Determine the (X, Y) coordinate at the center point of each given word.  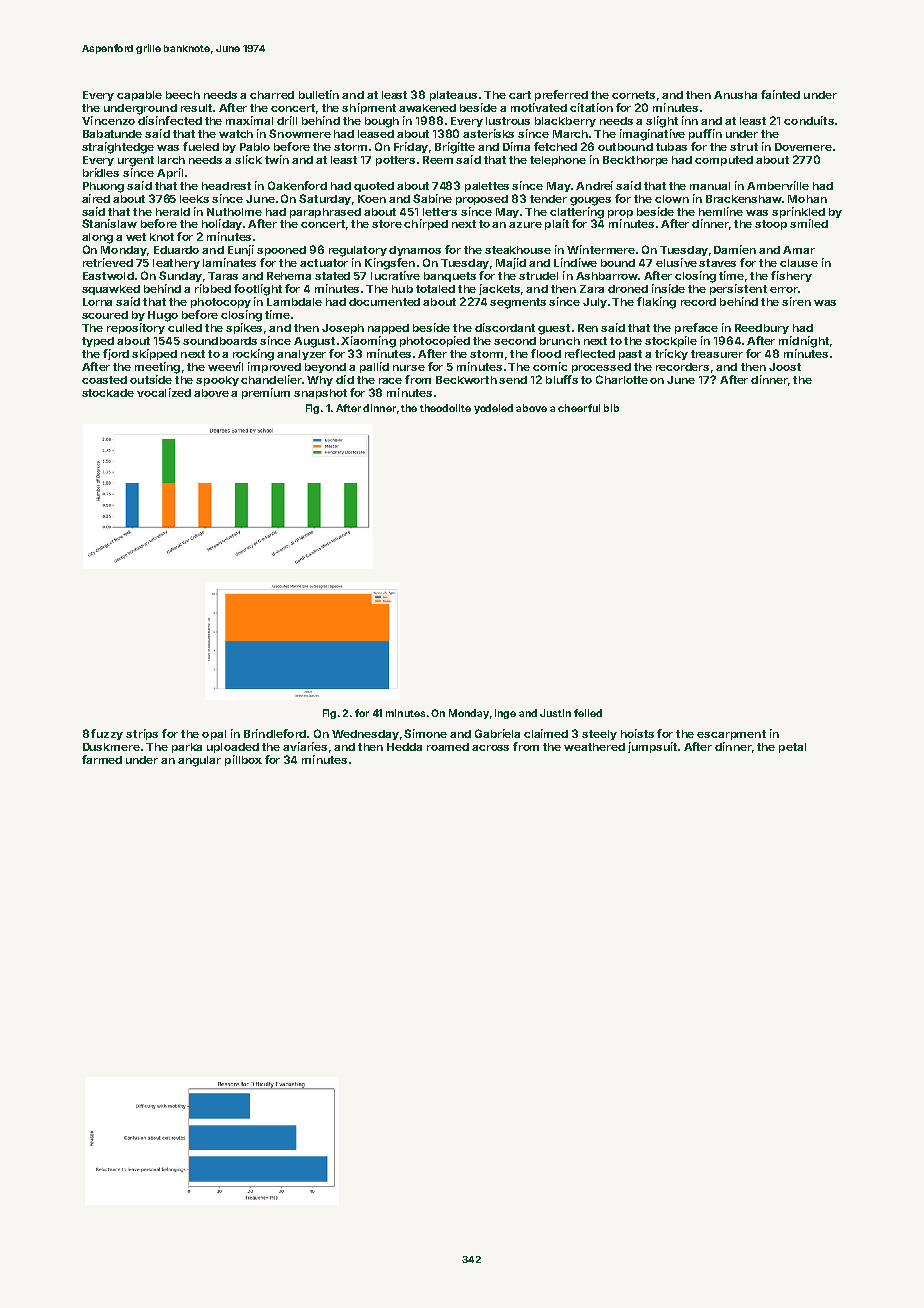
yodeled (493, 409)
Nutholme (234, 212)
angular (199, 761)
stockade (108, 393)
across (490, 748)
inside (668, 288)
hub (402, 289)
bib (611, 408)
